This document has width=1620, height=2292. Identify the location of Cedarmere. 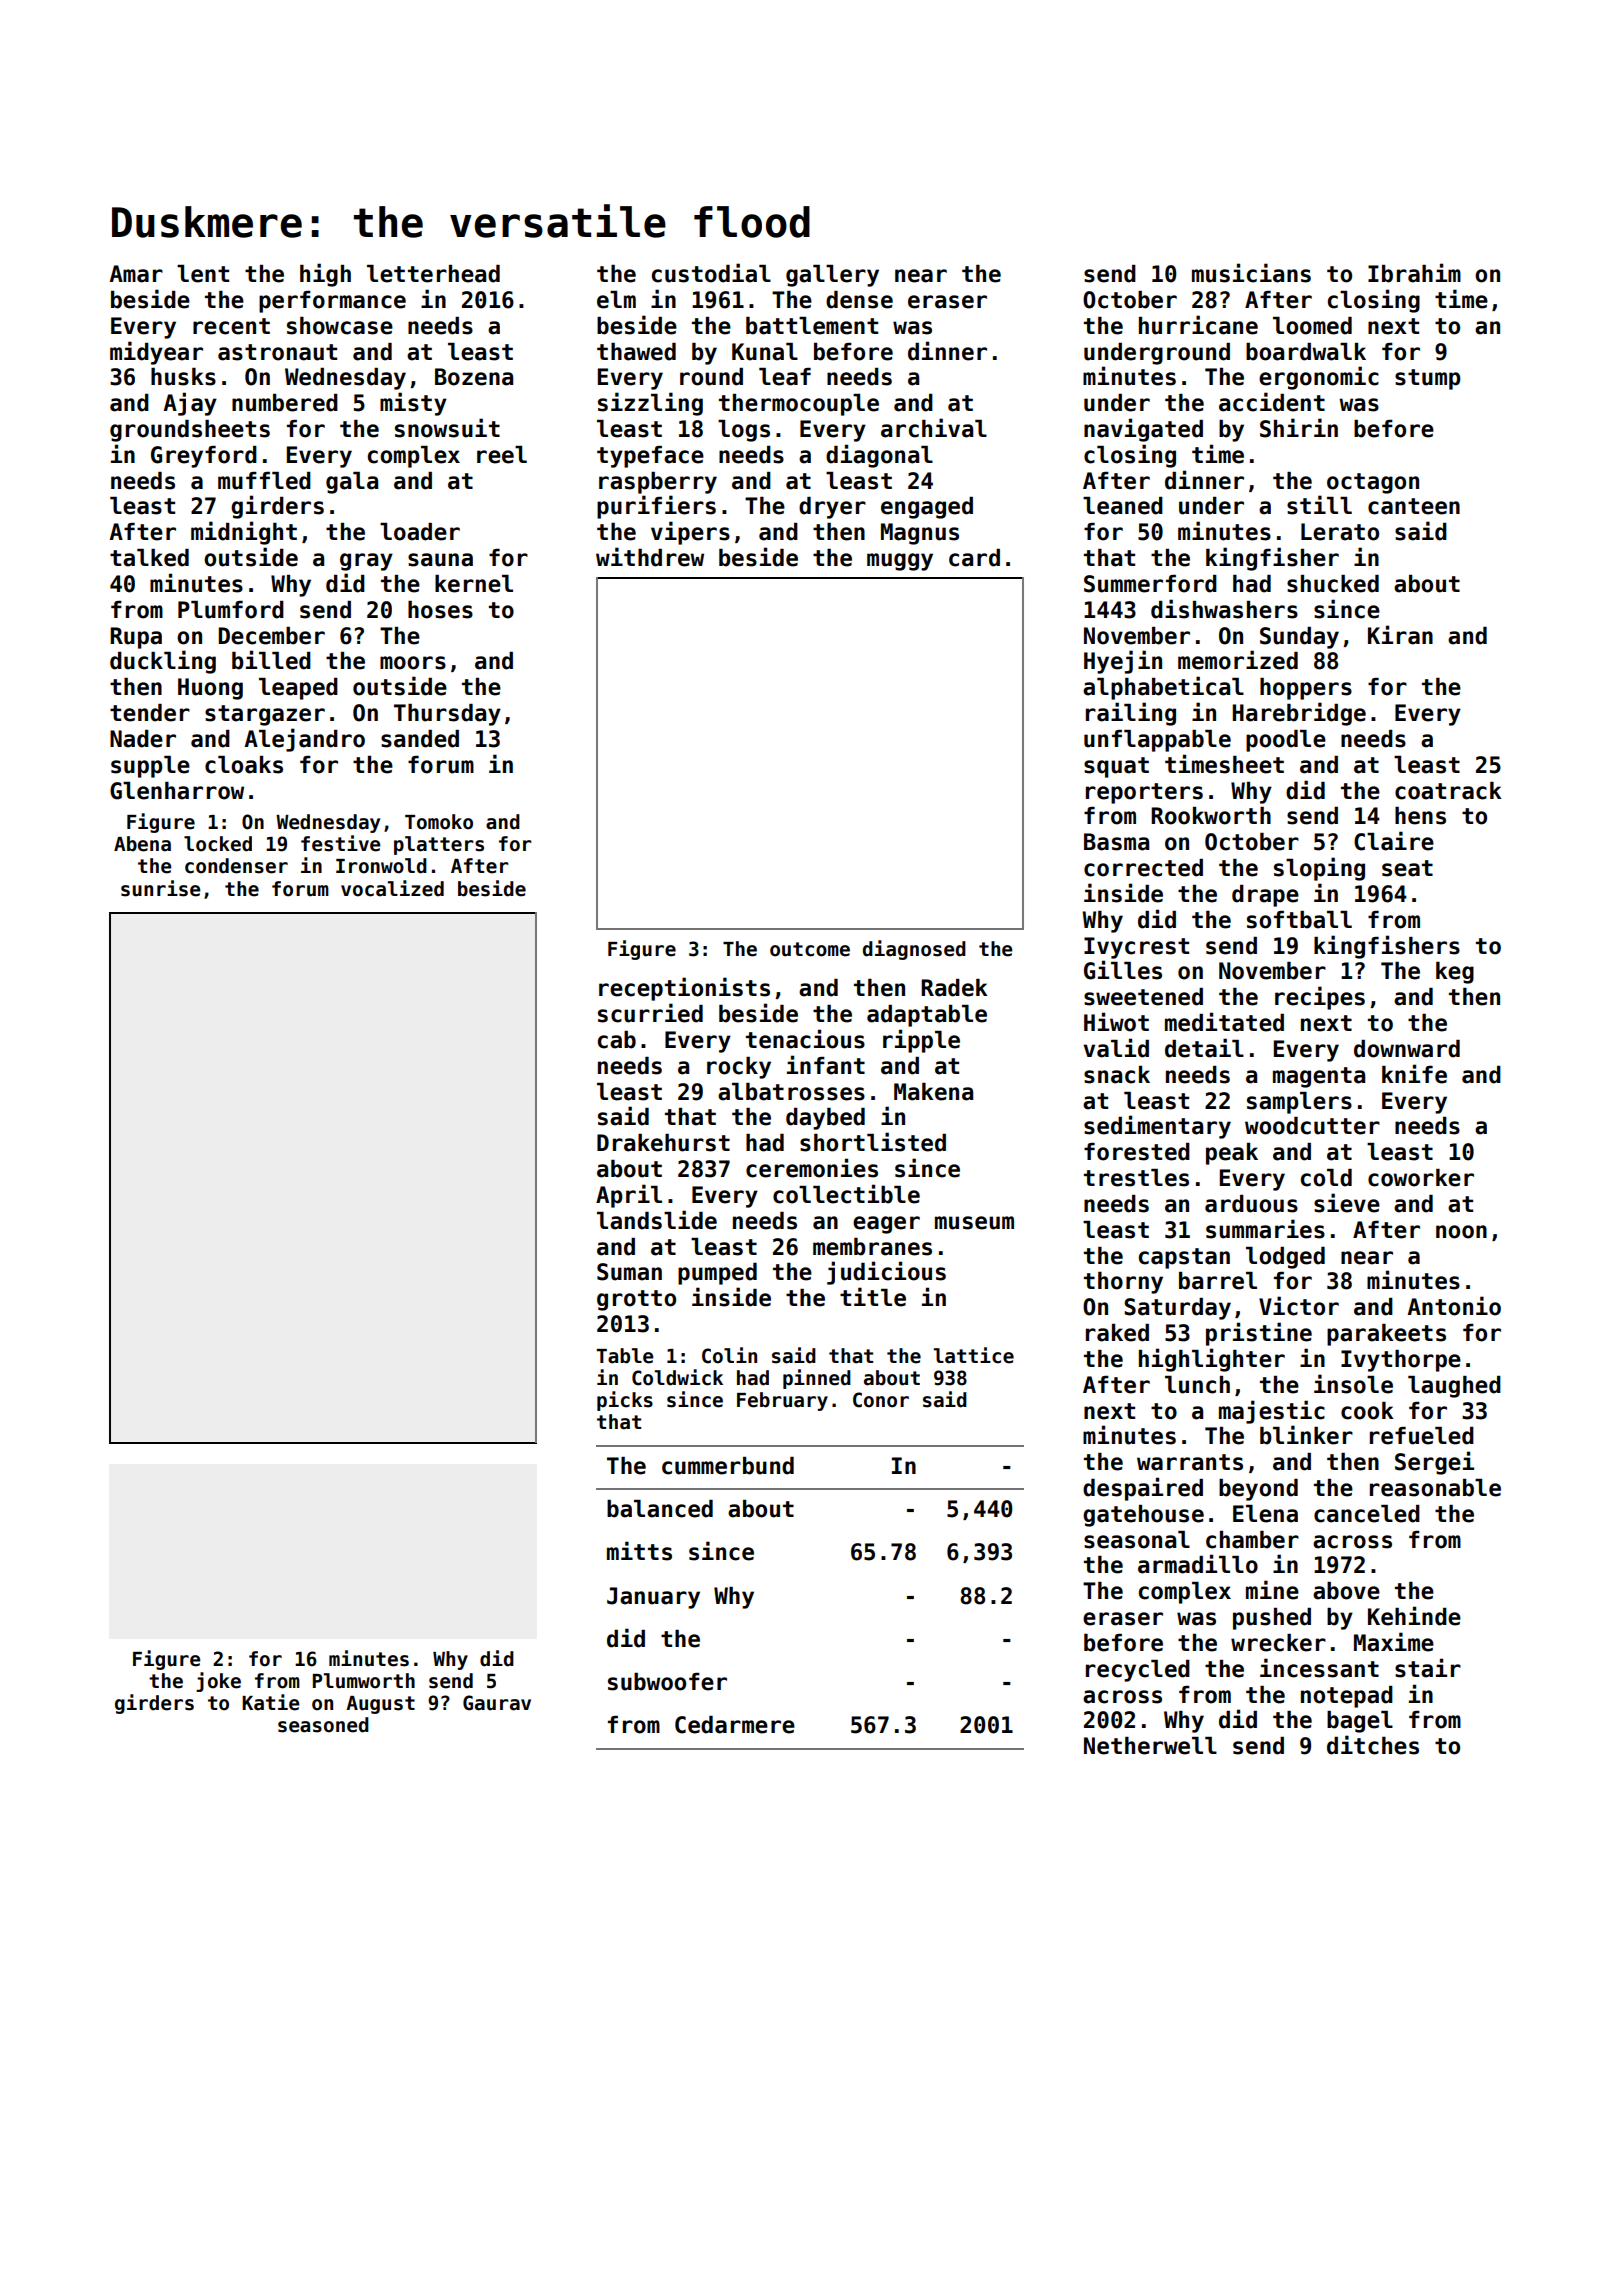
(735, 1725).
